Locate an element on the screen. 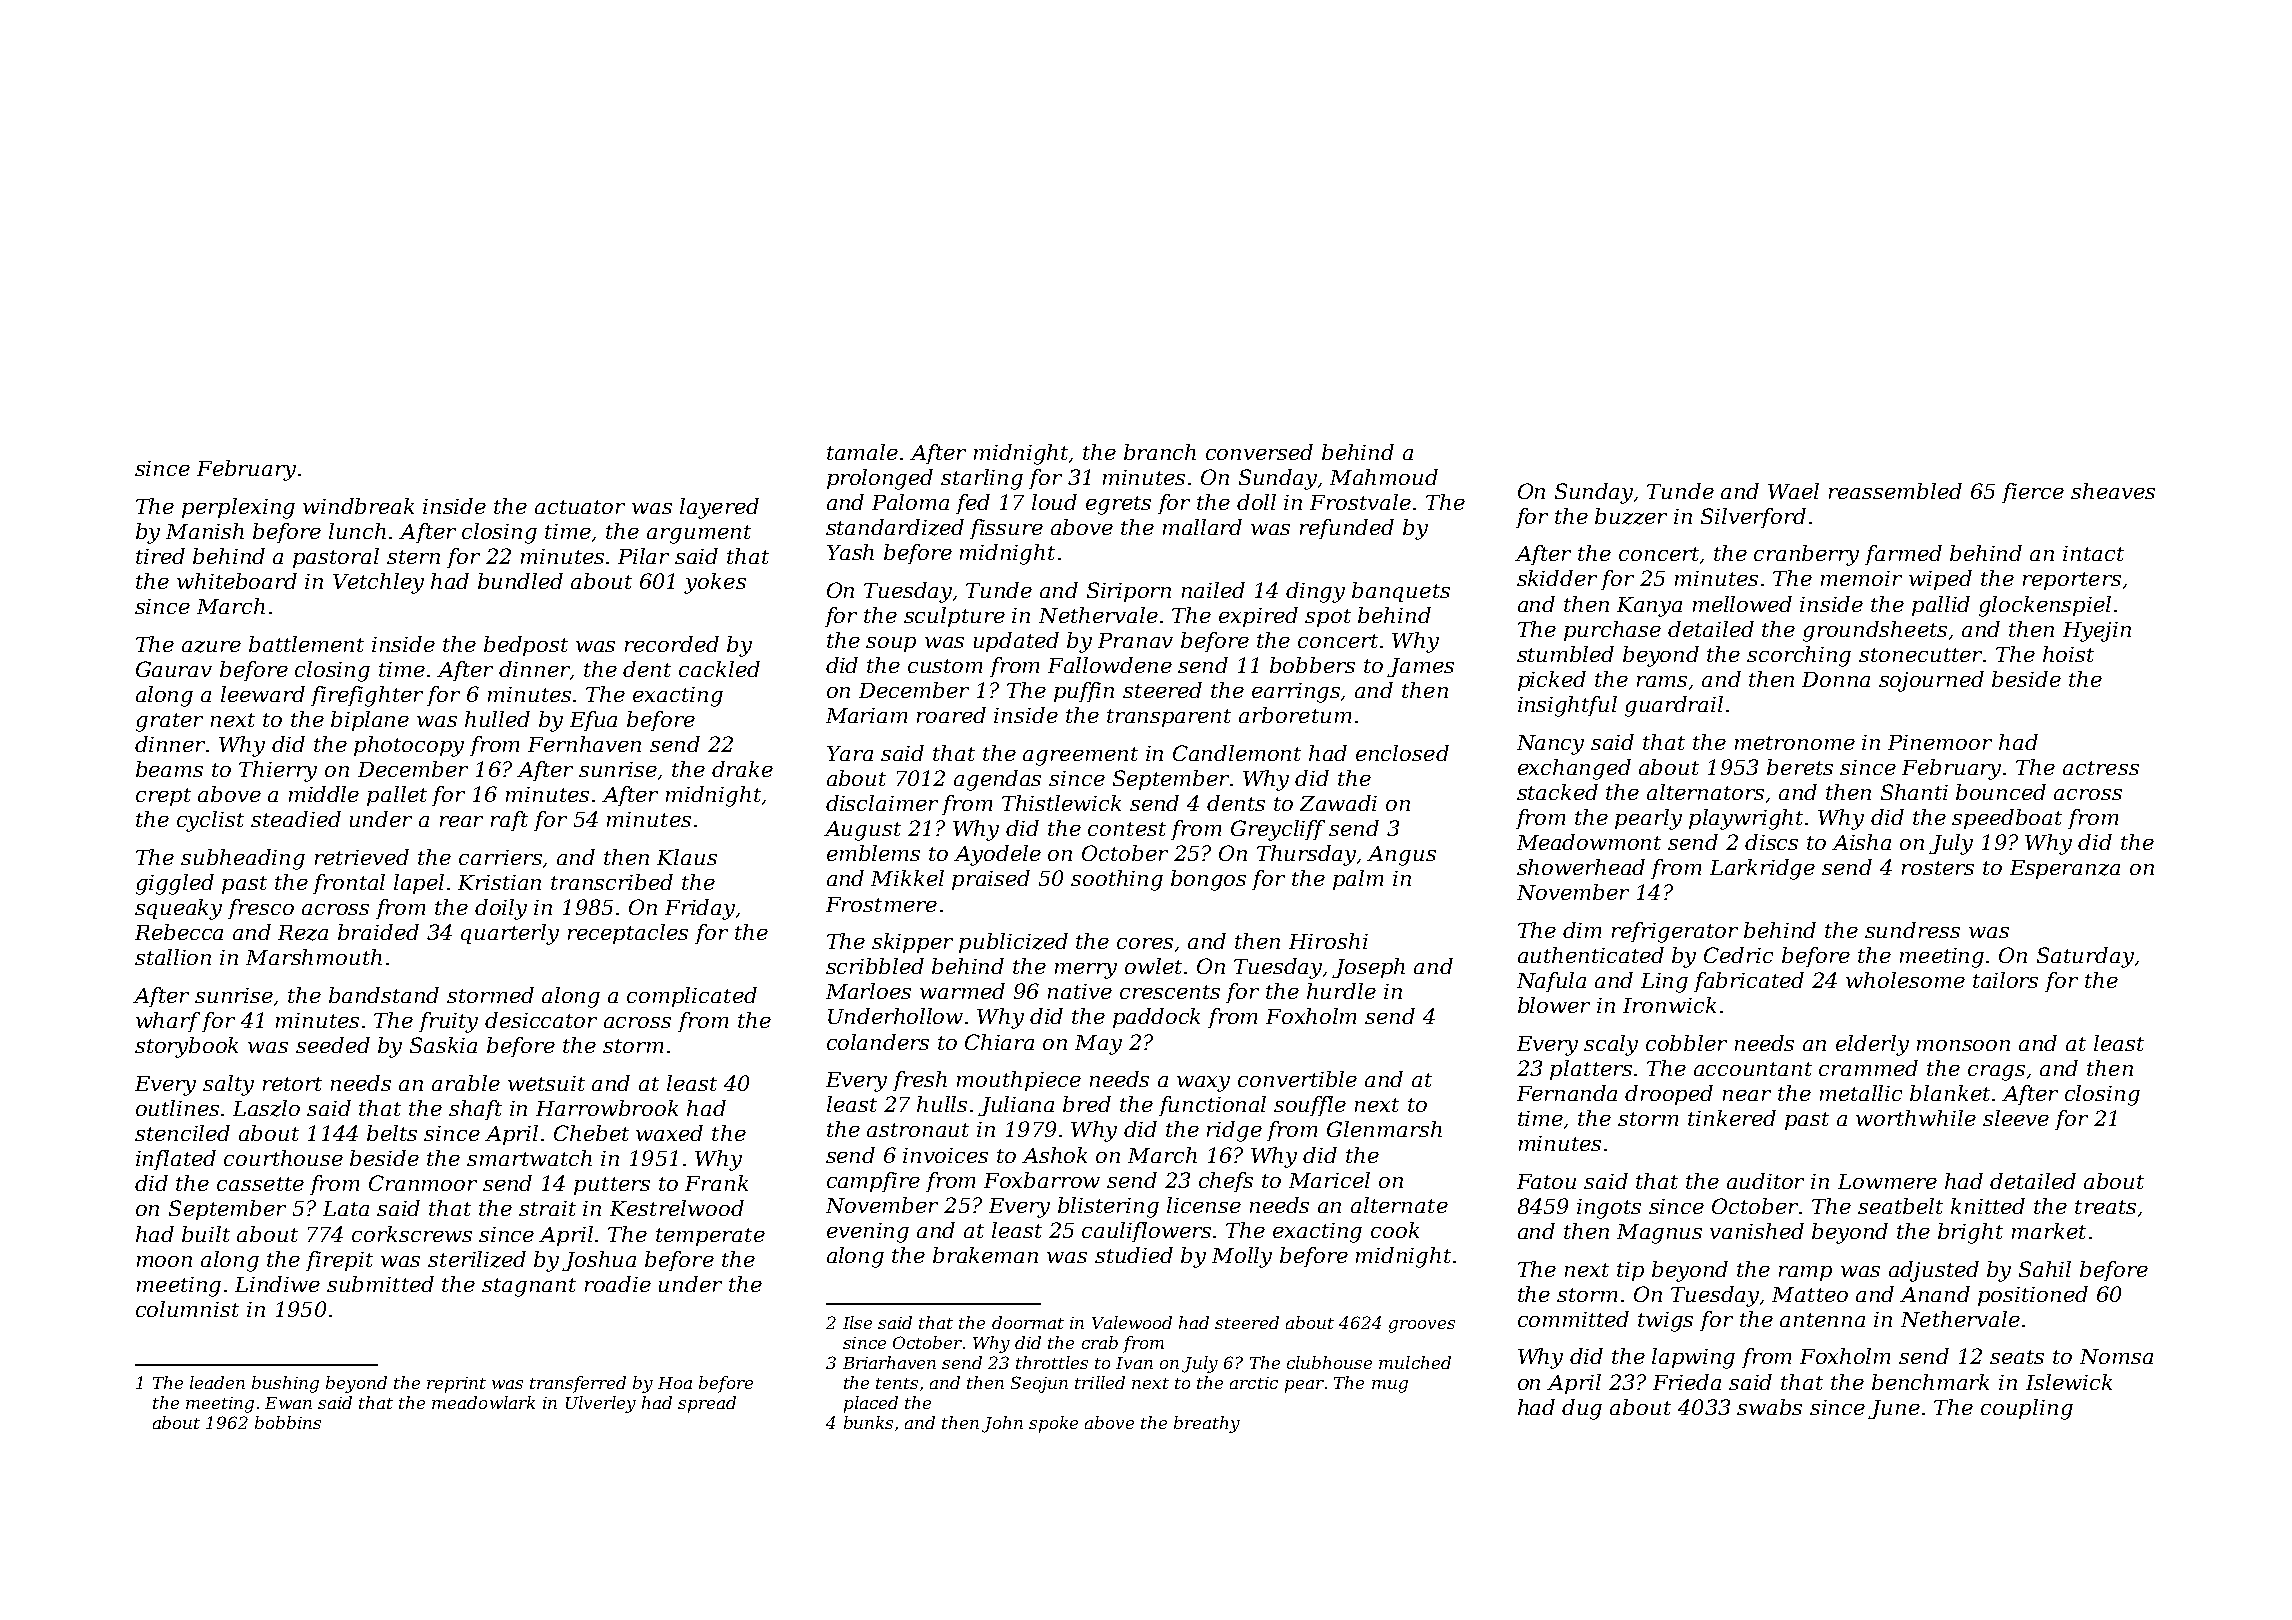 This screenshot has height=1620, width=2292. conversed is located at coordinates (1259, 452).
